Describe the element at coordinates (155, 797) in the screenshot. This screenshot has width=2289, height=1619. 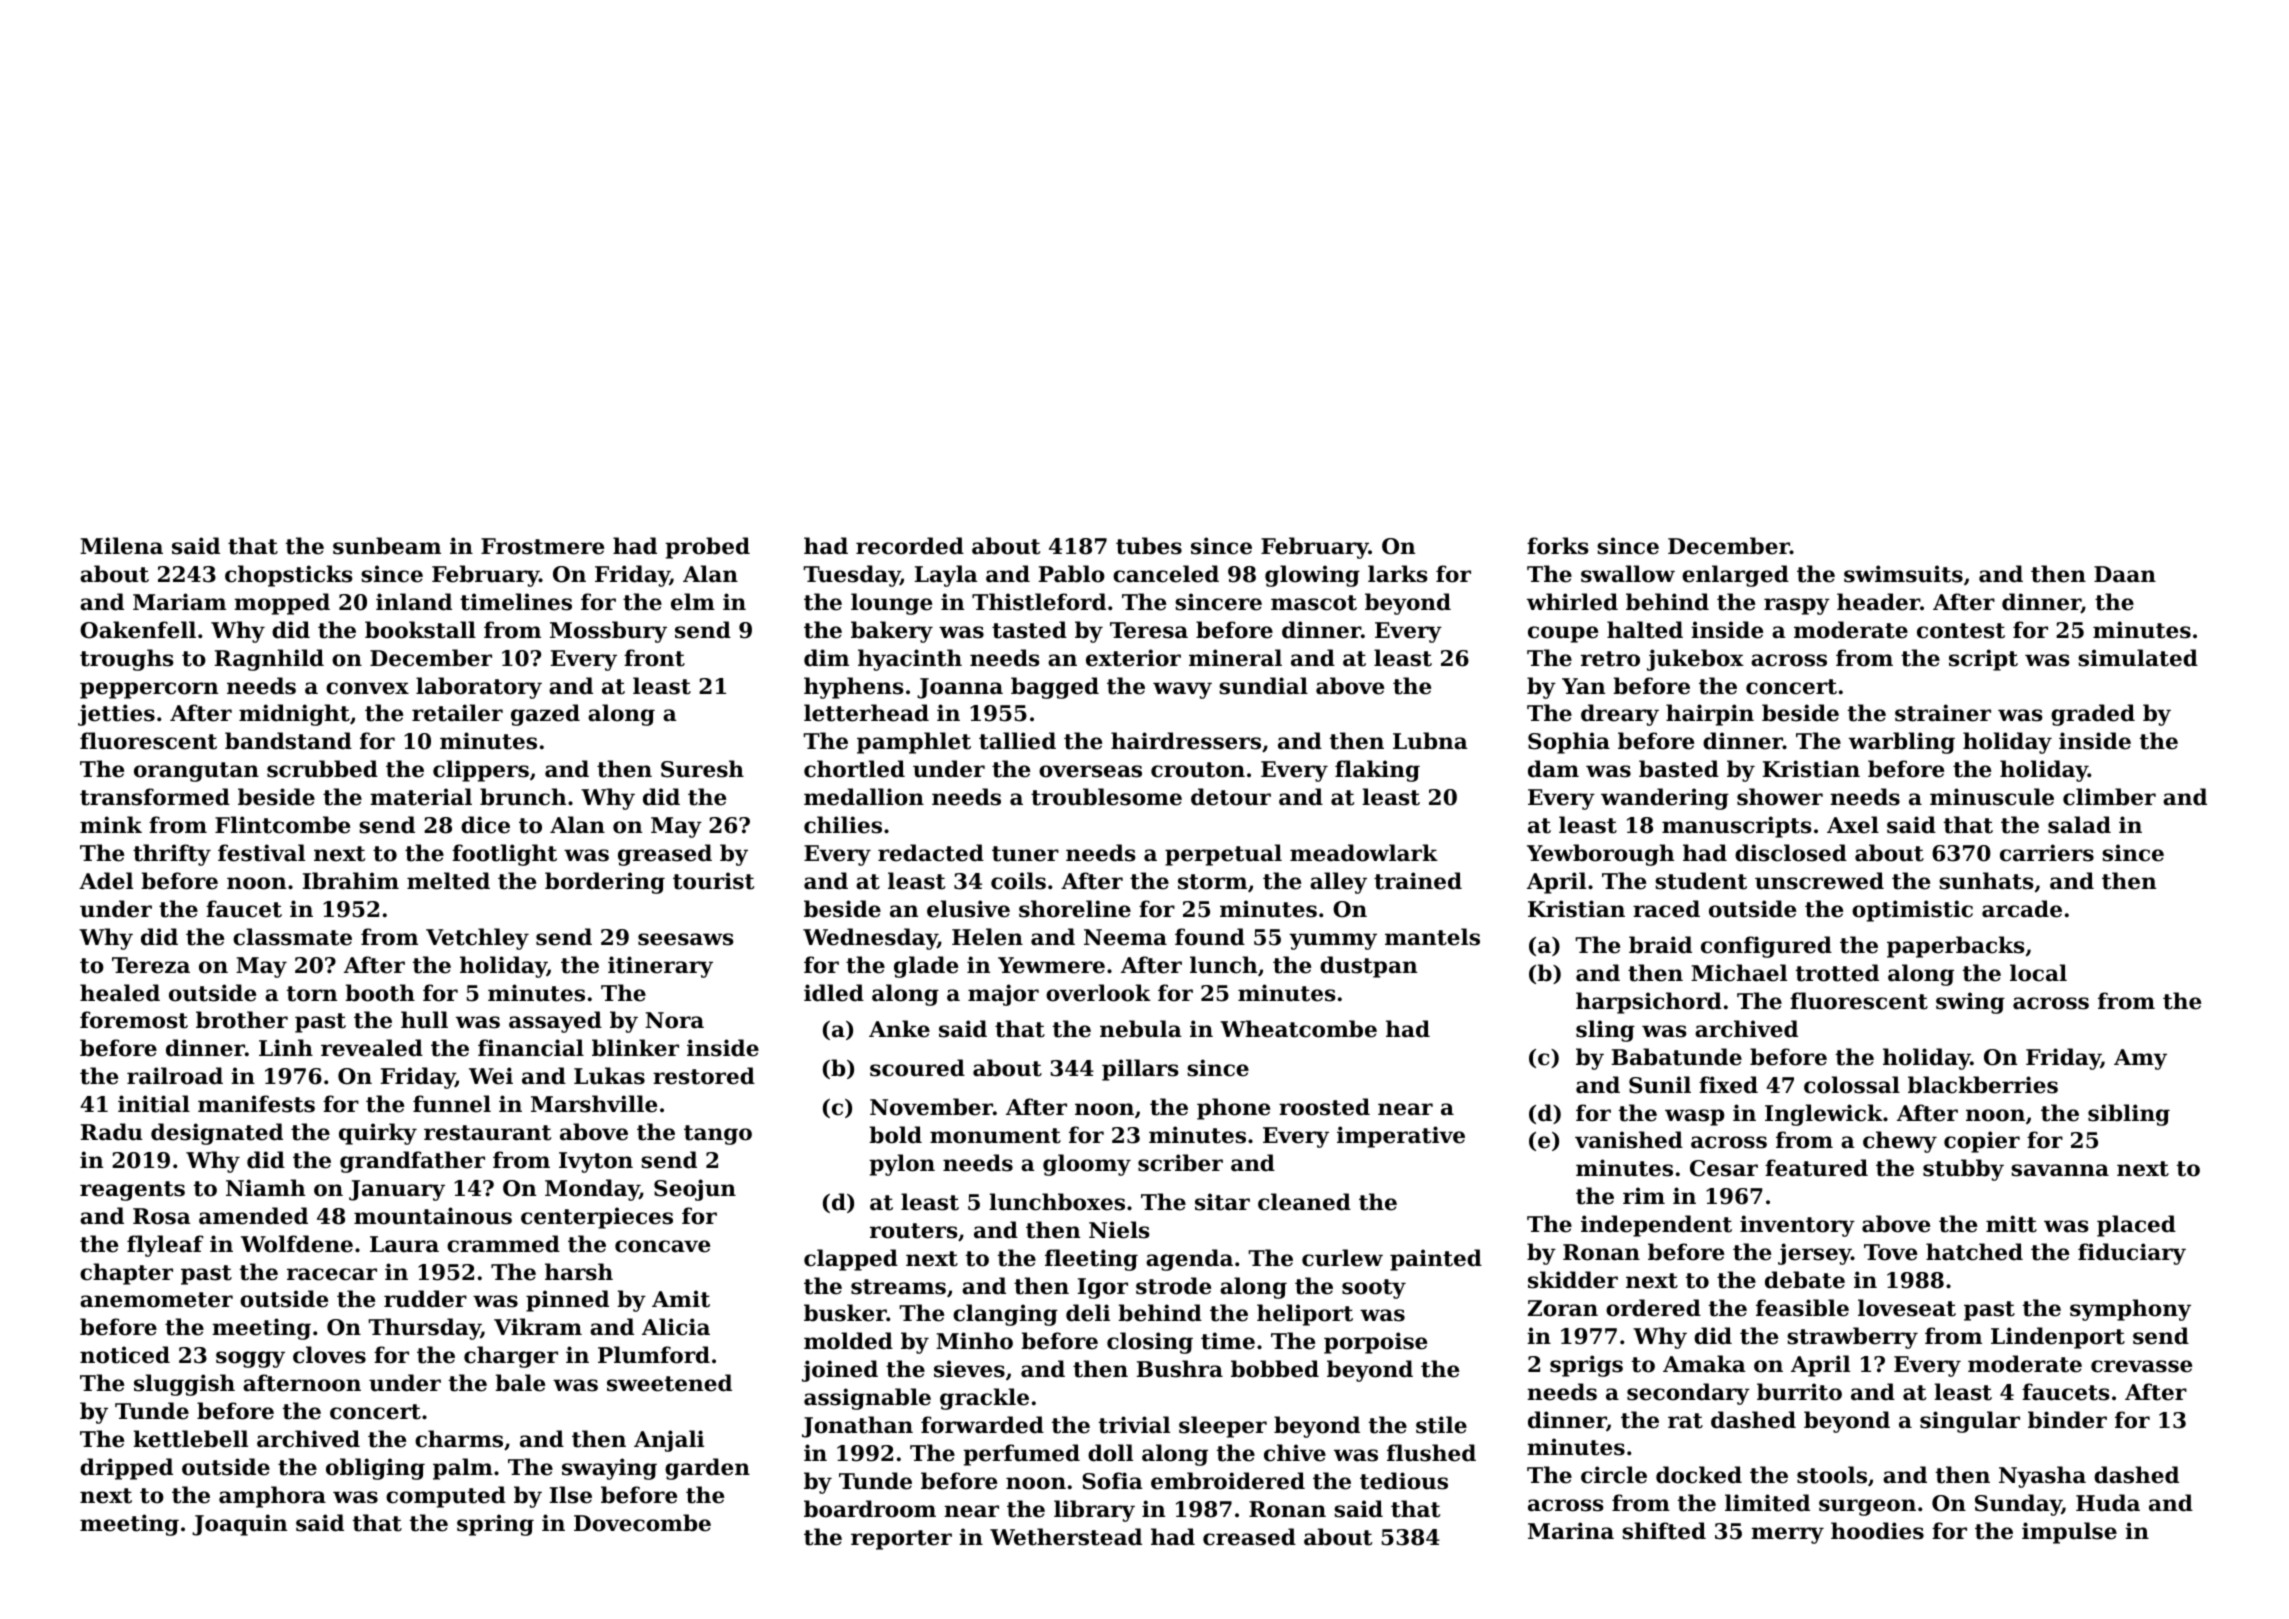
I see `transformed` at that location.
